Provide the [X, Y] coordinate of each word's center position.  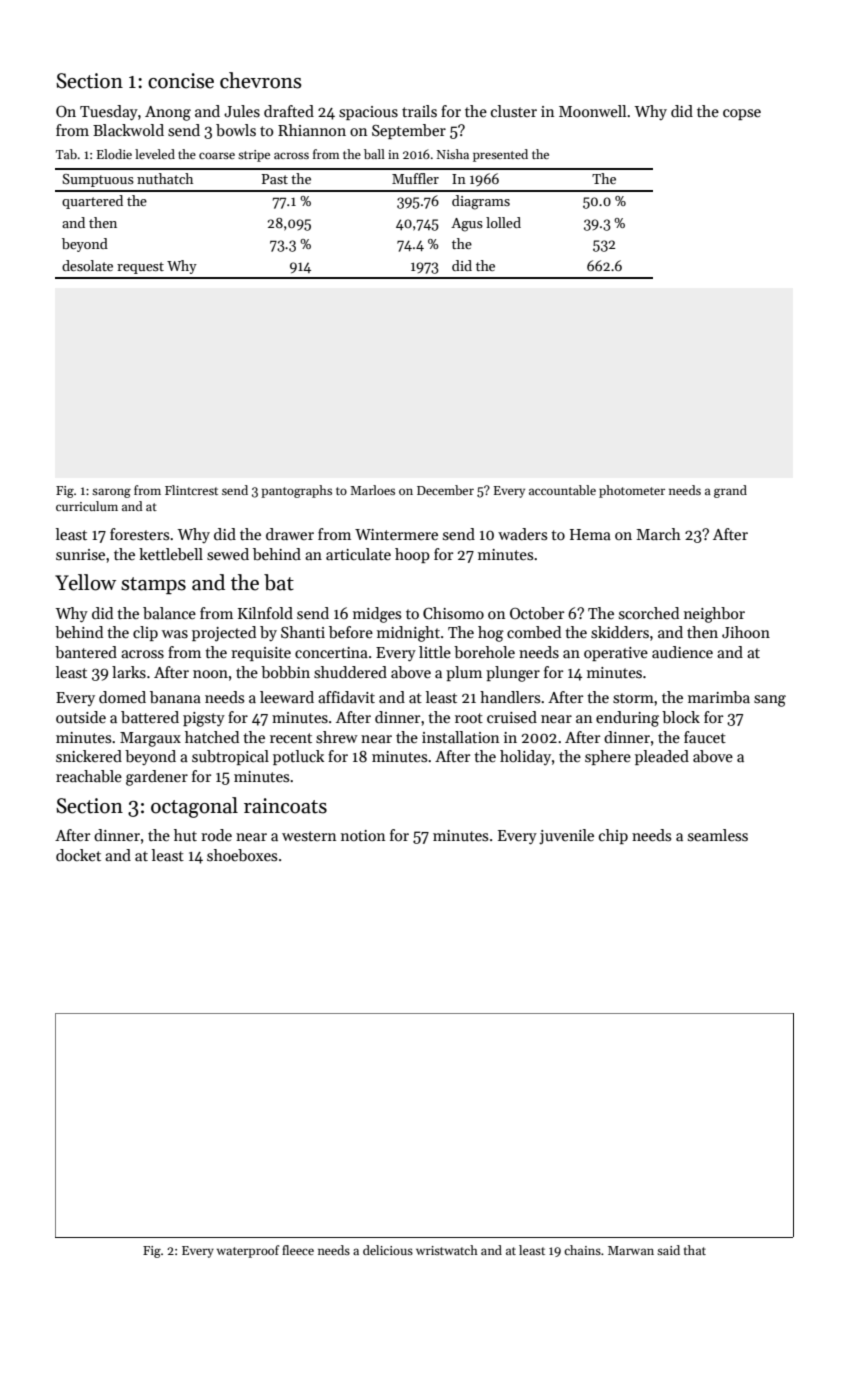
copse [742, 114]
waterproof [248, 1251]
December [445, 490]
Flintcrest [191, 490]
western [309, 836]
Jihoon [746, 632]
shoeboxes [242, 855]
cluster [514, 111]
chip [613, 836]
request [140, 268]
